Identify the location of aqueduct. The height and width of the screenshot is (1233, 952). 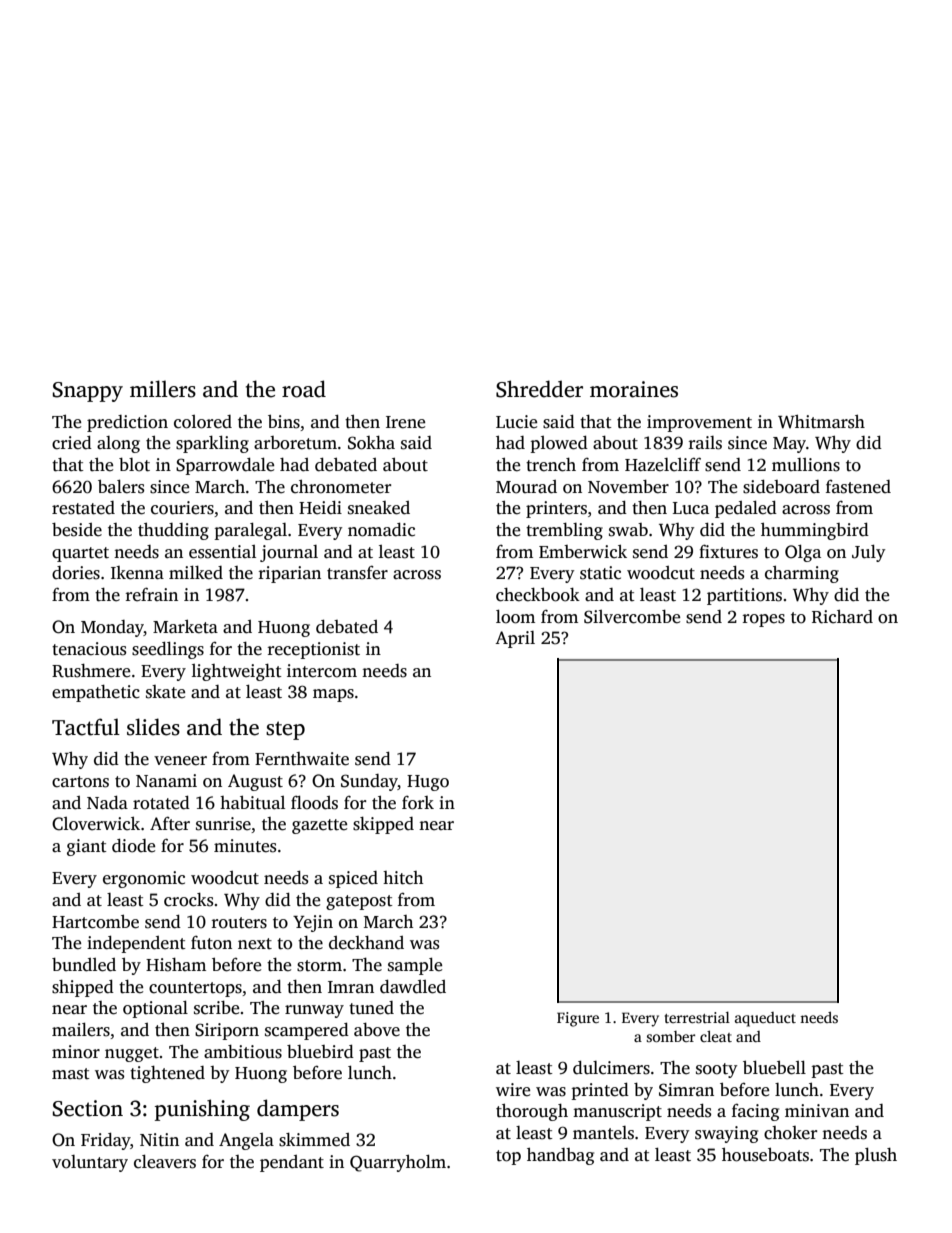
(765, 1019).
